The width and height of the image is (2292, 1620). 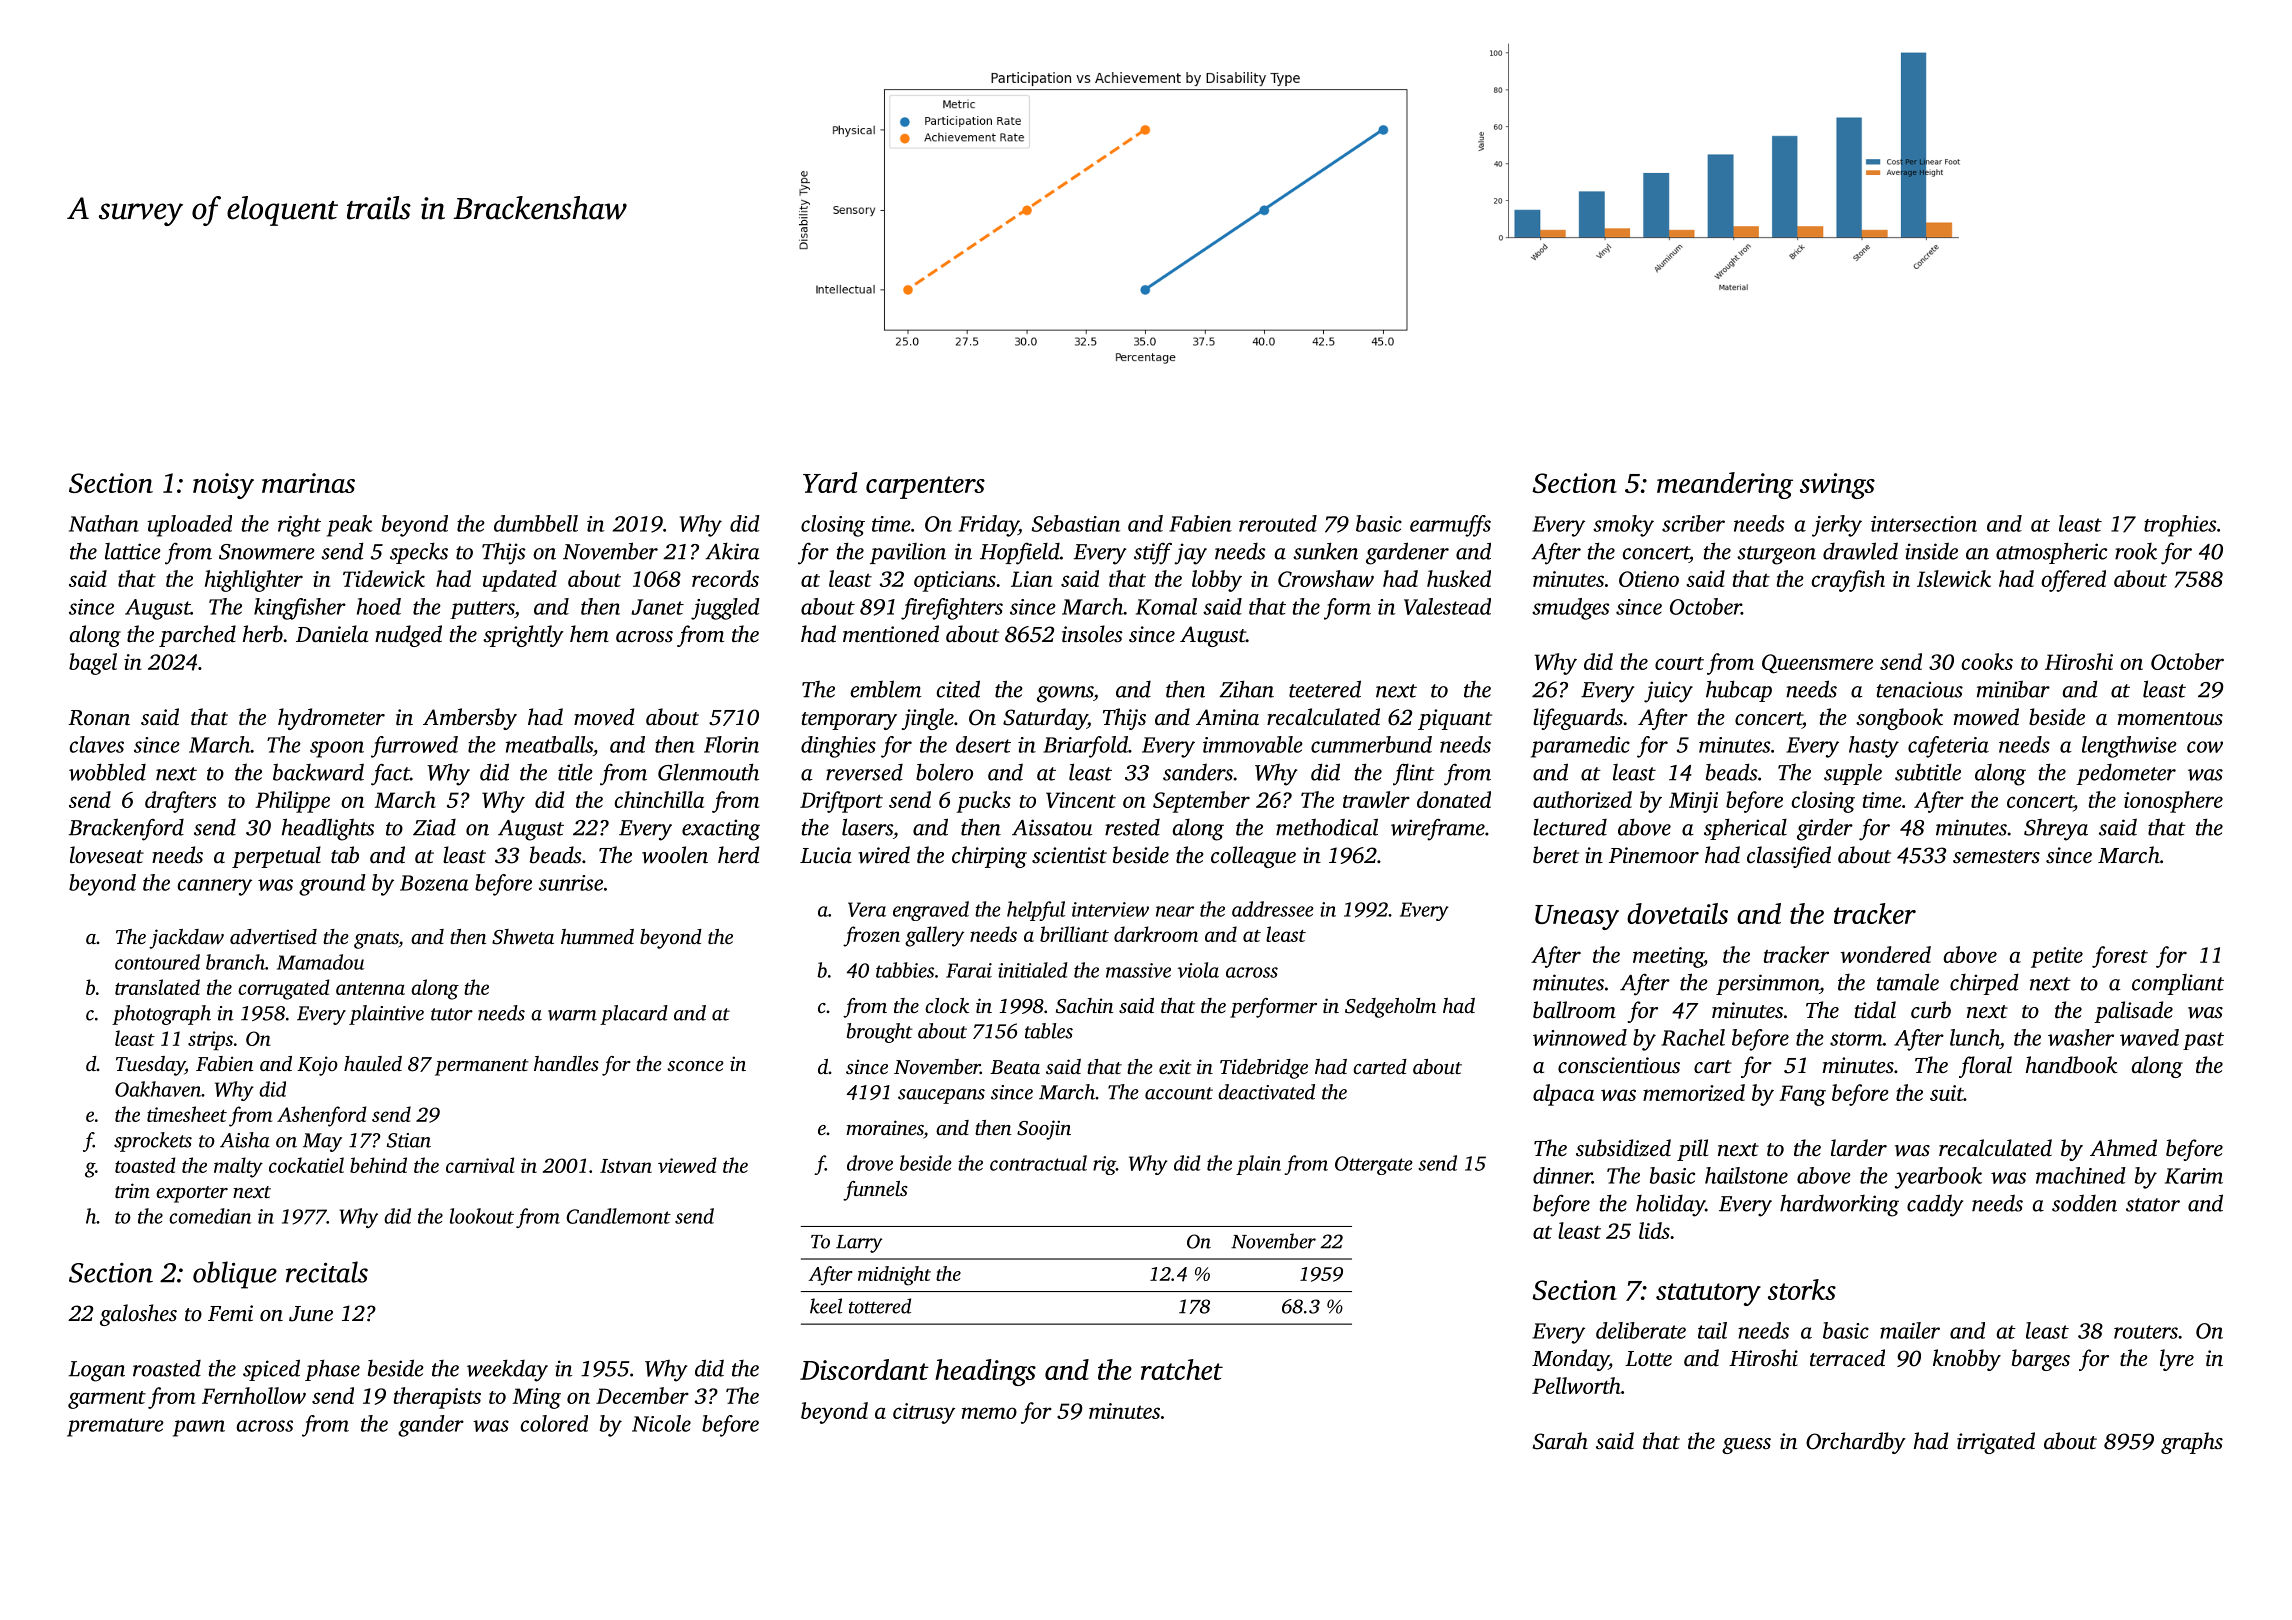 What do you see at coordinates (507, 1370) in the image?
I see `weekday` at bounding box center [507, 1370].
